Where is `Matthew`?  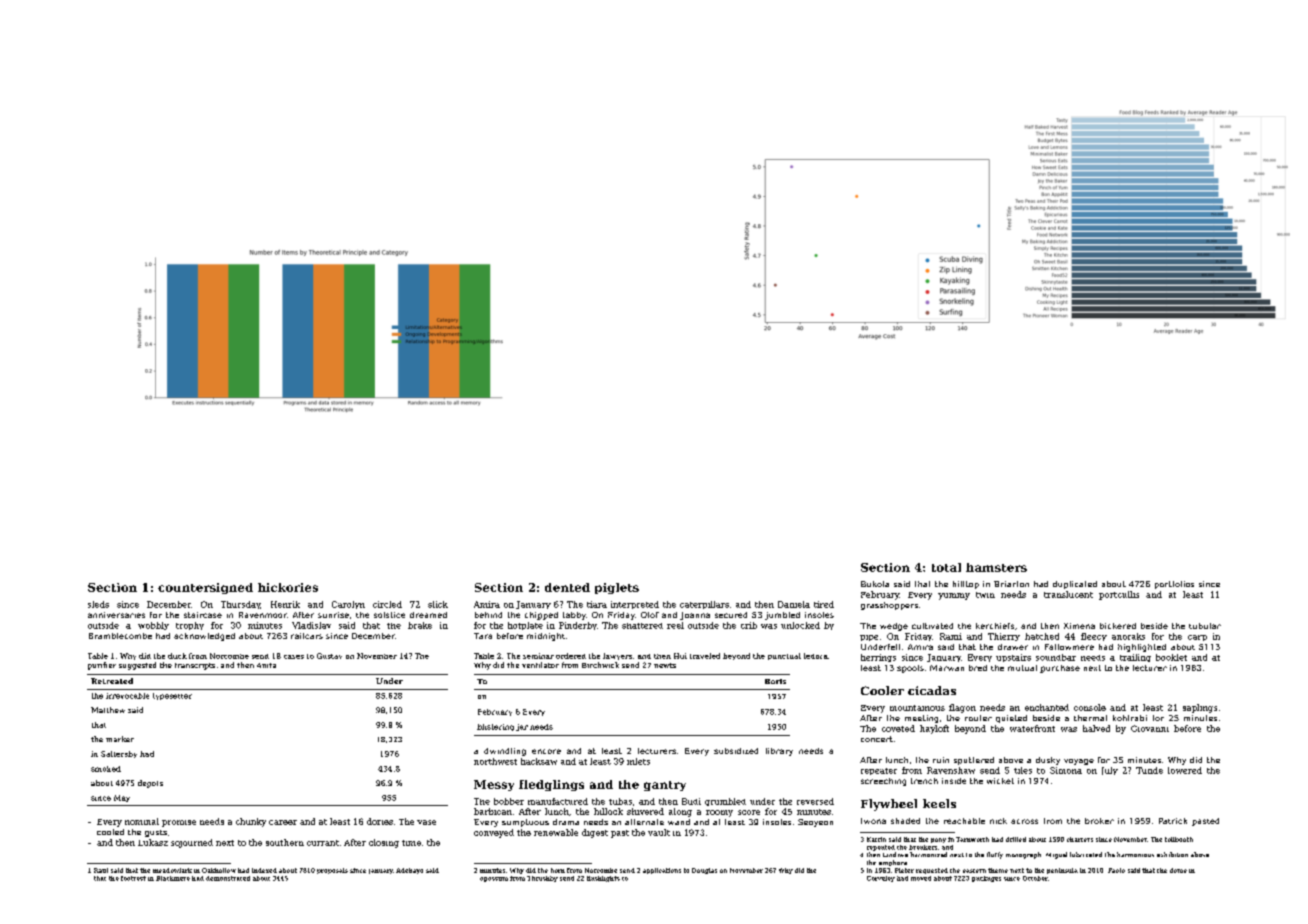 Matthew is located at coordinates (108, 710).
